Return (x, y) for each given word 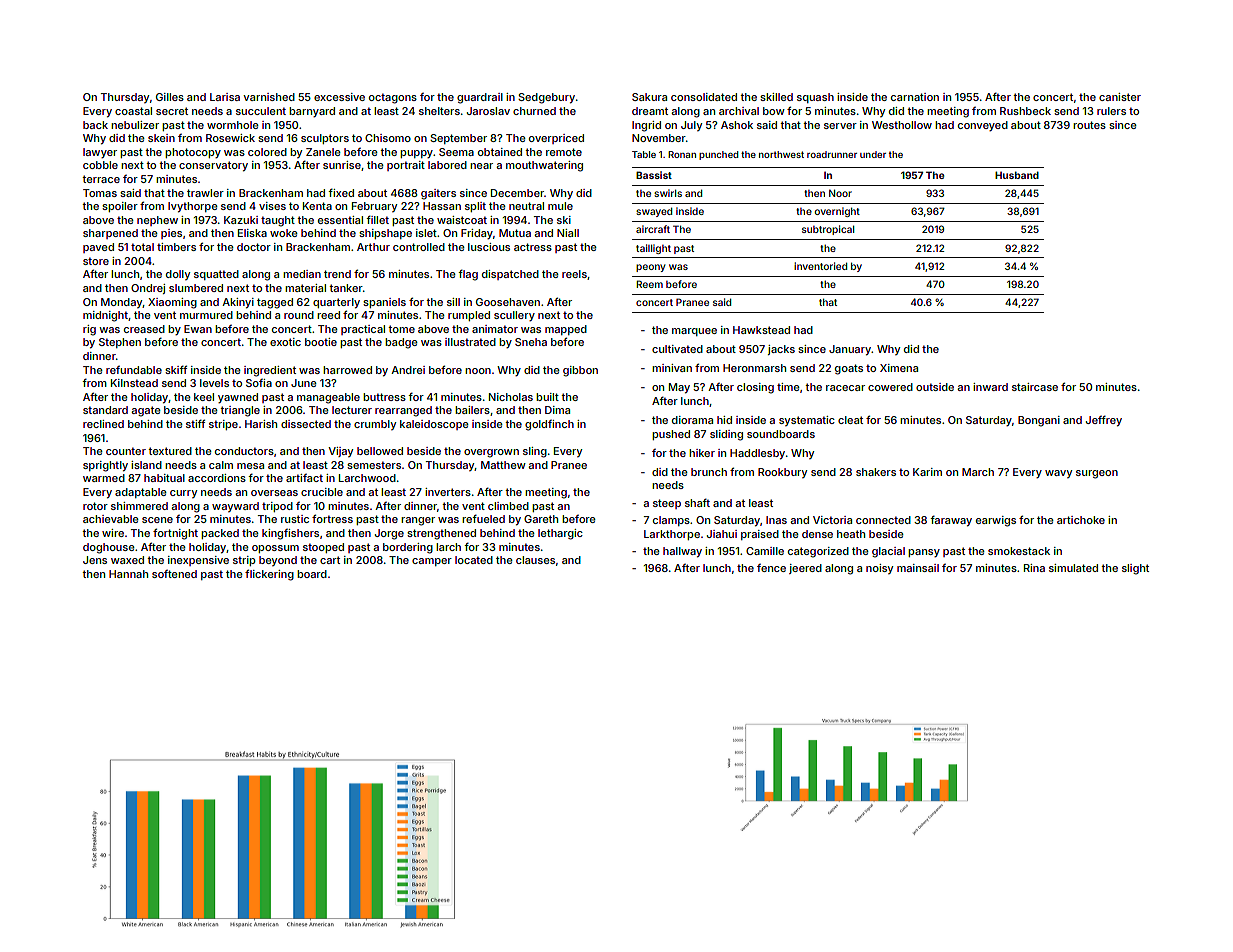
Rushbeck (1025, 111)
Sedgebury (546, 98)
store (96, 261)
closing (755, 388)
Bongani (1039, 421)
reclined (103, 424)
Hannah (128, 574)
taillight (653, 249)
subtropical (828, 230)
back (95, 125)
